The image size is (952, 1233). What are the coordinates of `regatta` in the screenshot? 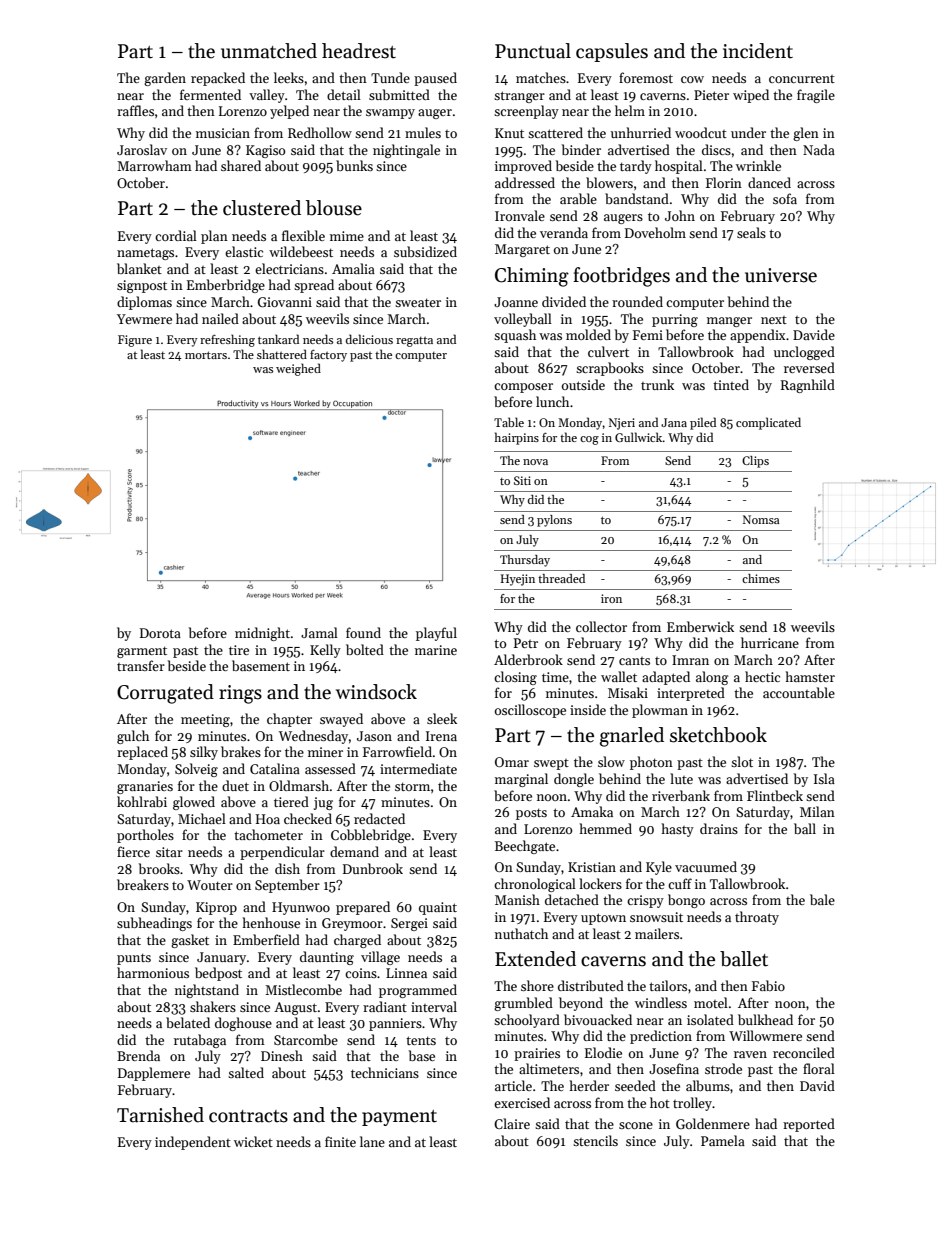 It's located at (414, 342).
